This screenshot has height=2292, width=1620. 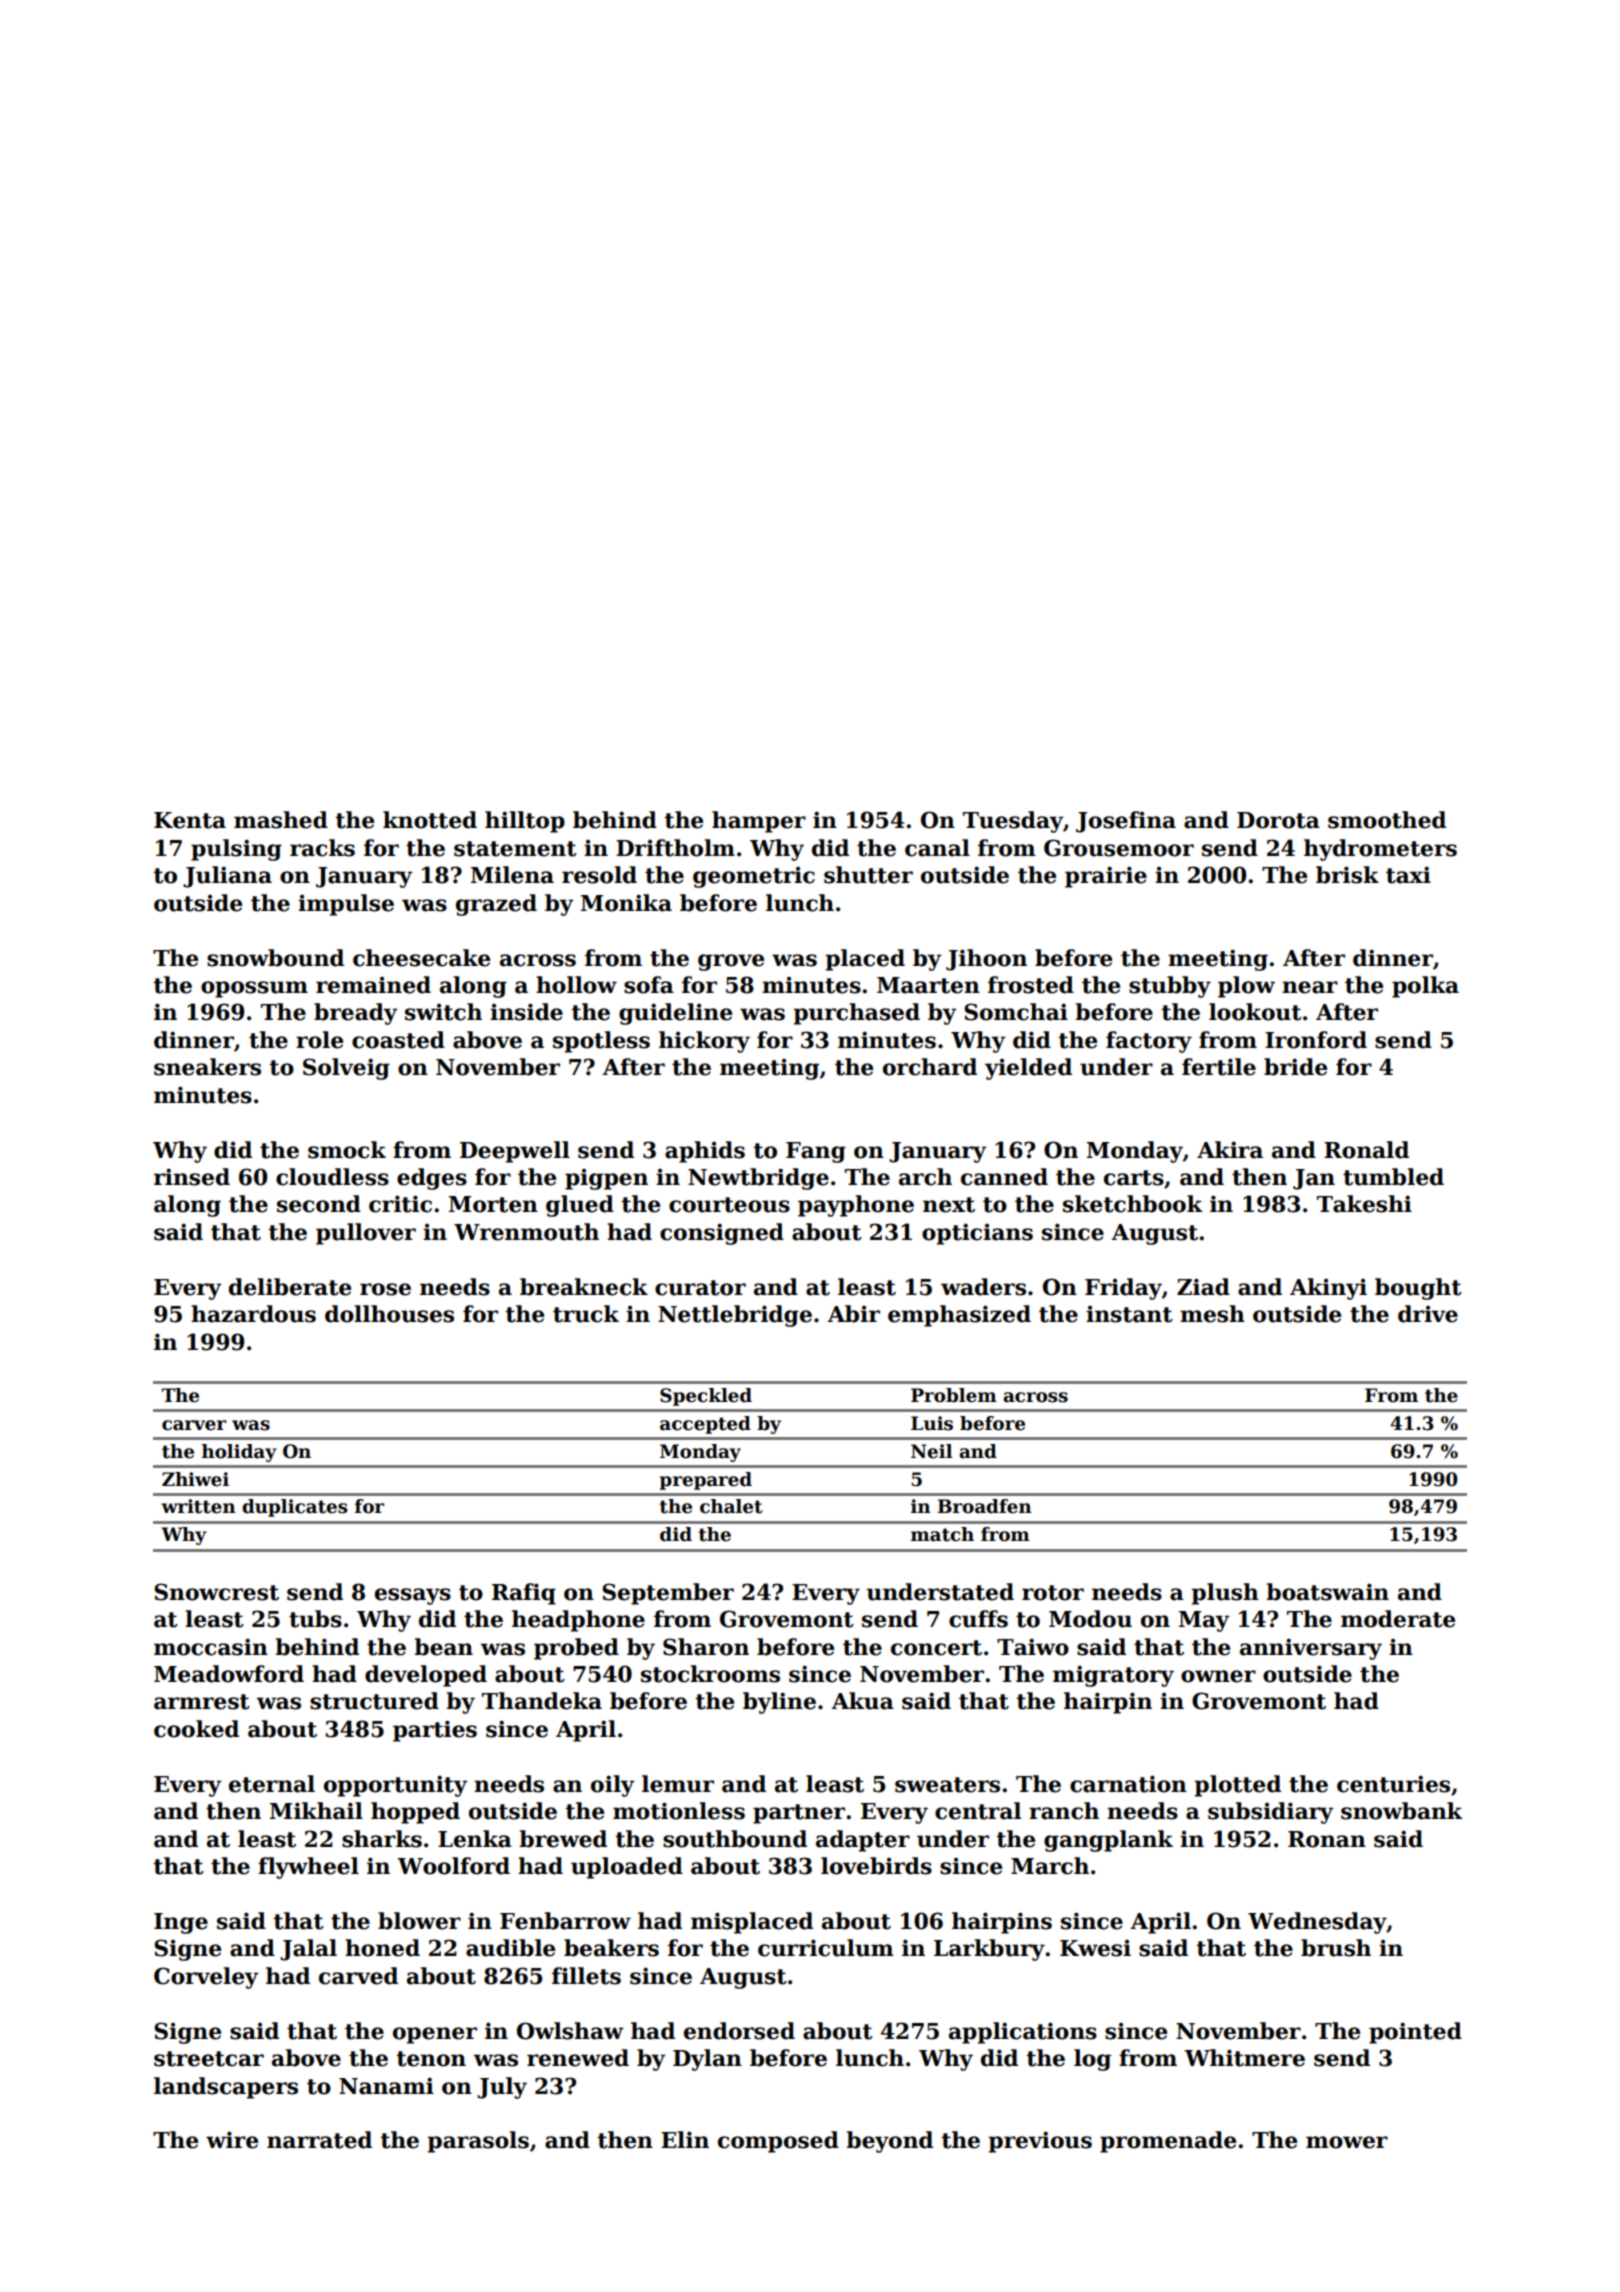 What do you see at coordinates (578, 2058) in the screenshot?
I see `renewed` at bounding box center [578, 2058].
